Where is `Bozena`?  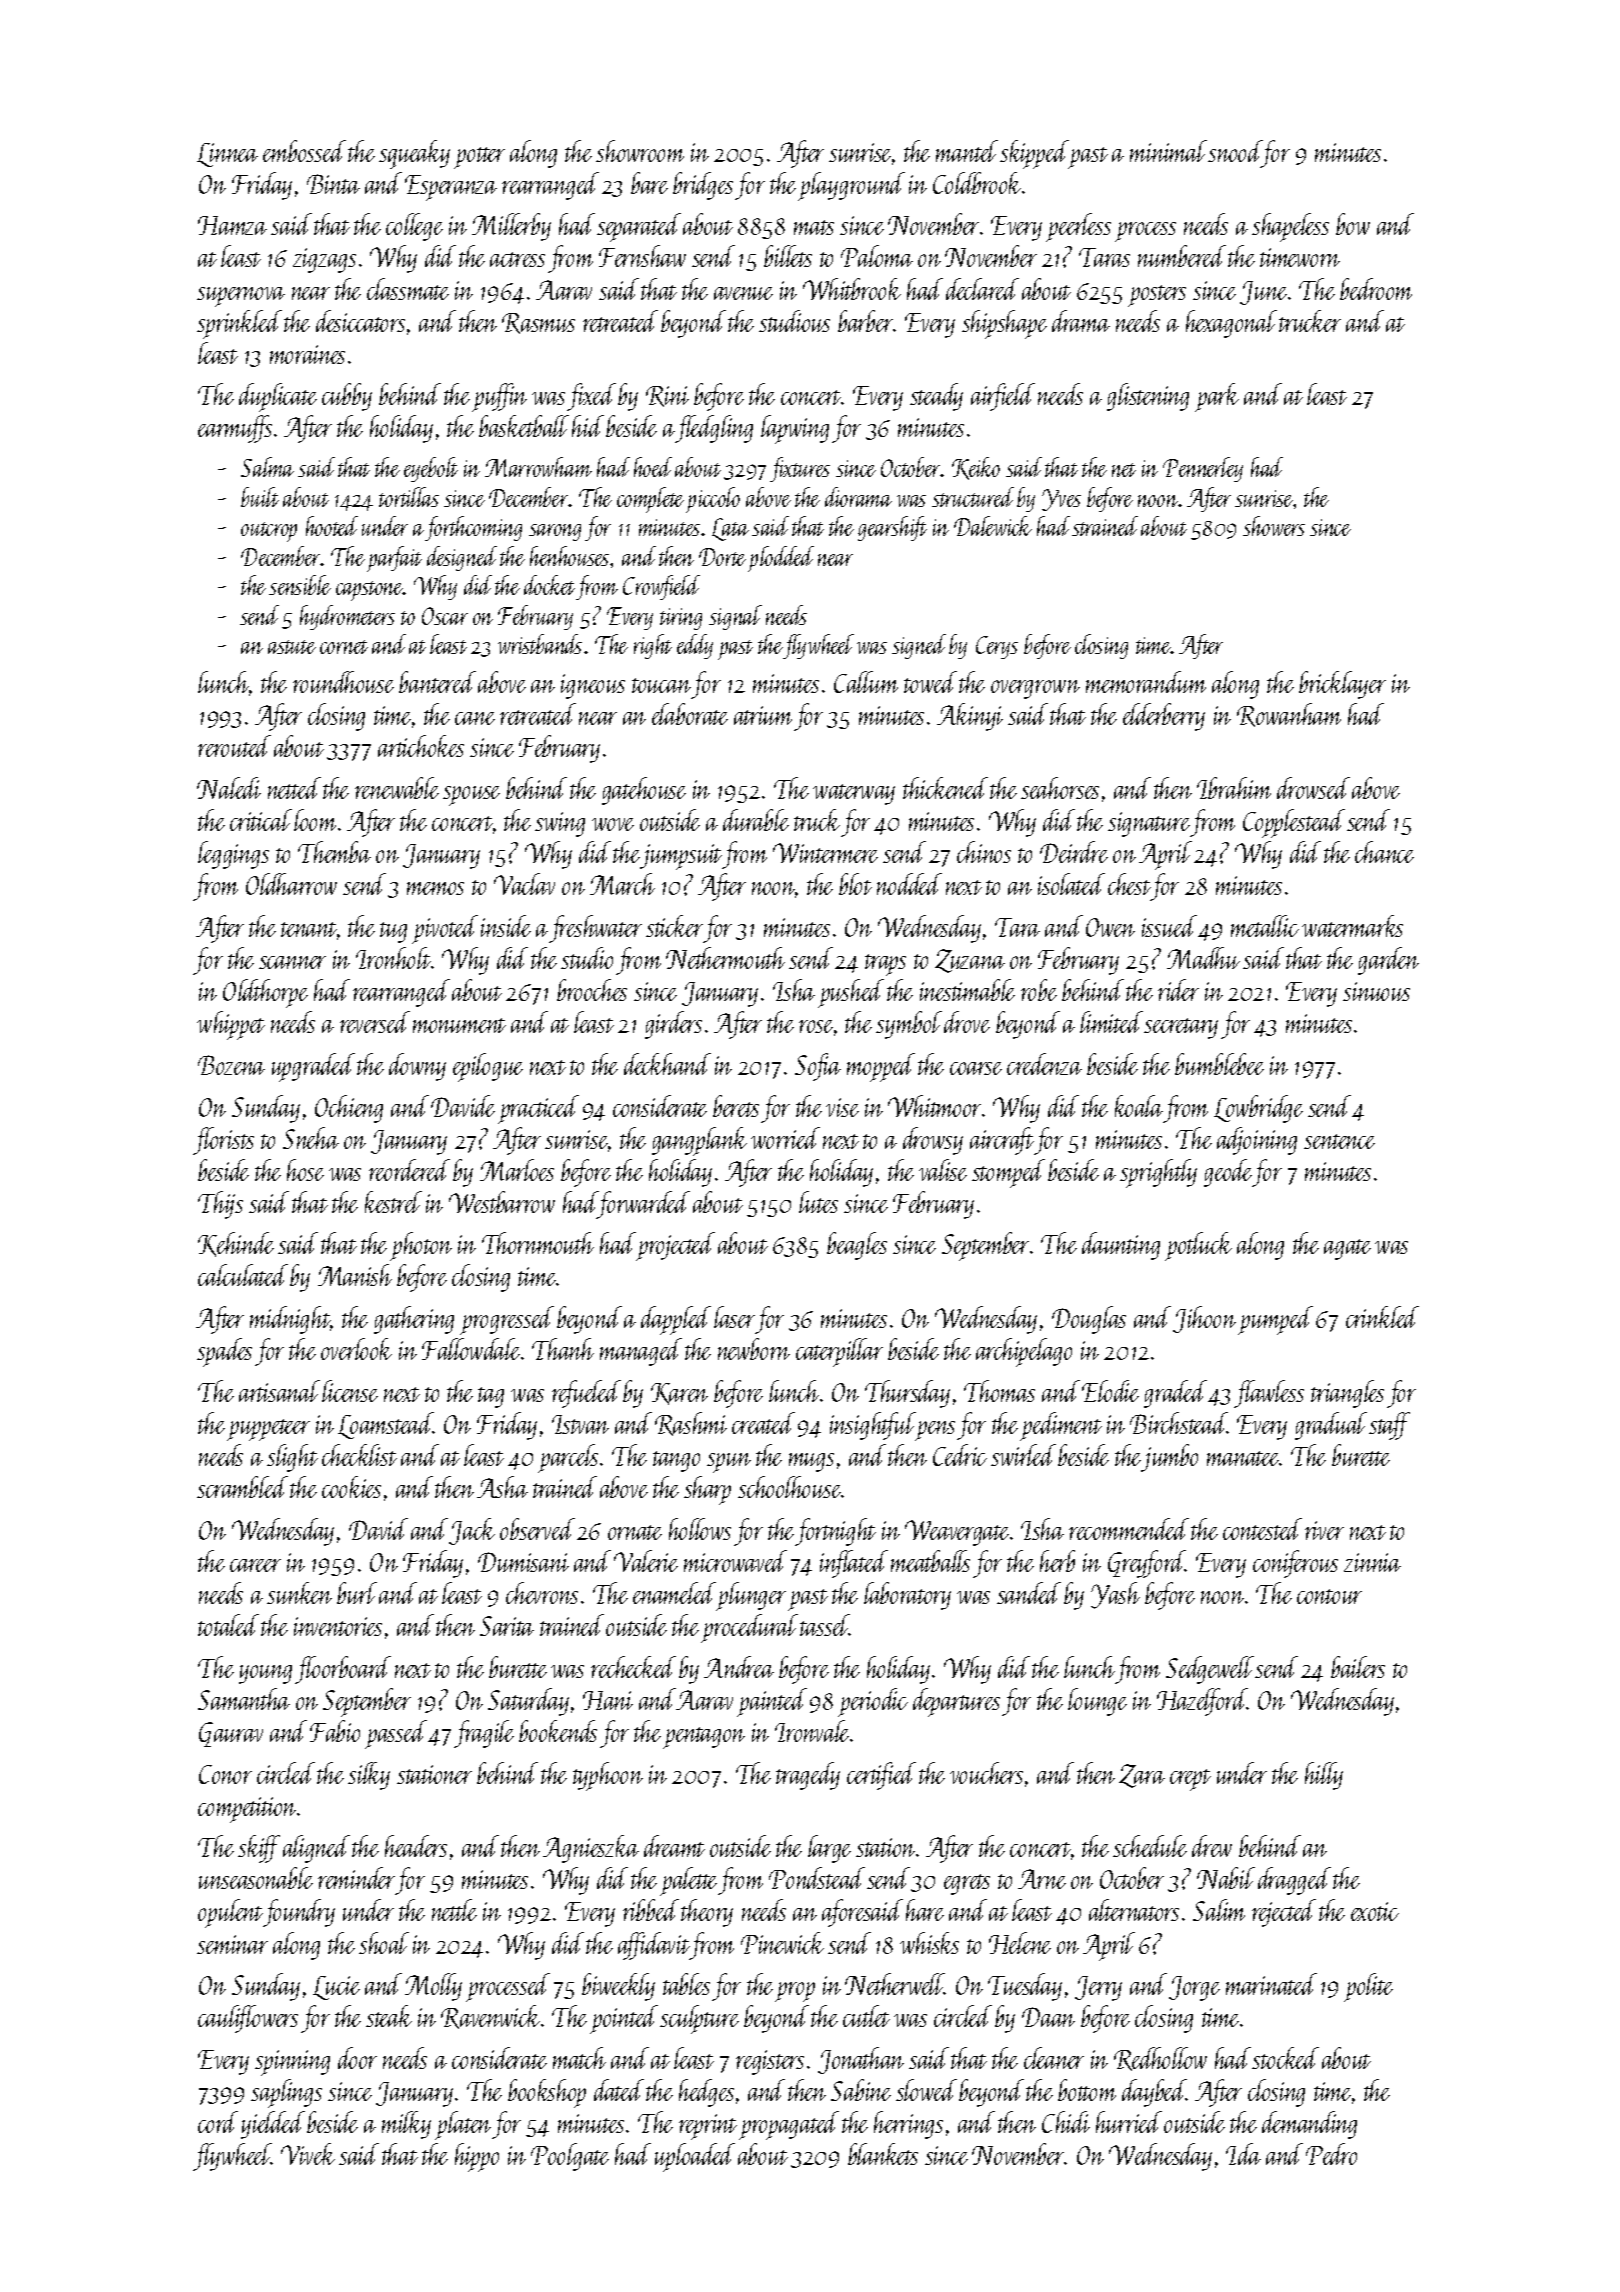
Bozena is located at coordinates (231, 1065).
